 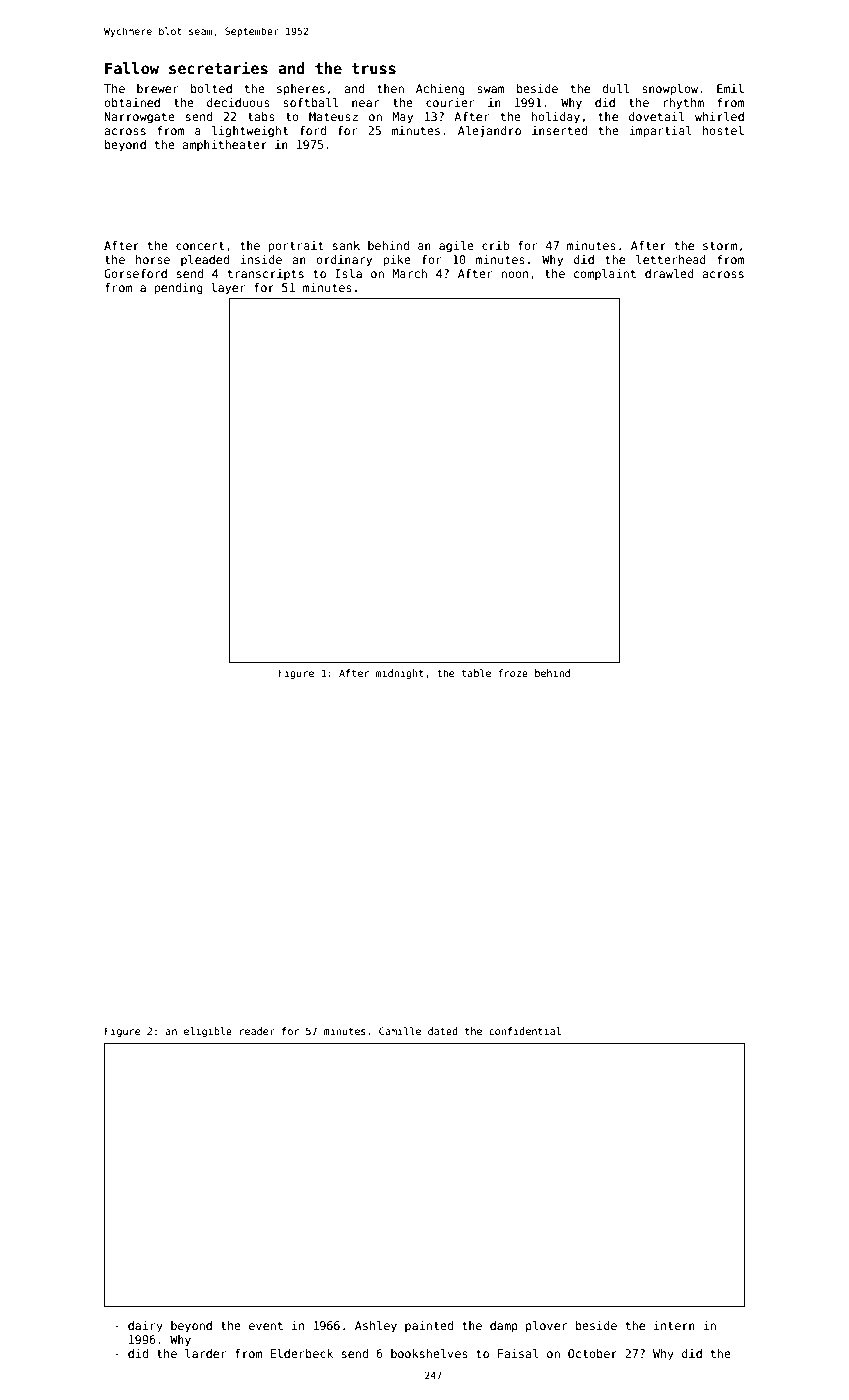 What do you see at coordinates (400, 674) in the image?
I see `midnight` at bounding box center [400, 674].
